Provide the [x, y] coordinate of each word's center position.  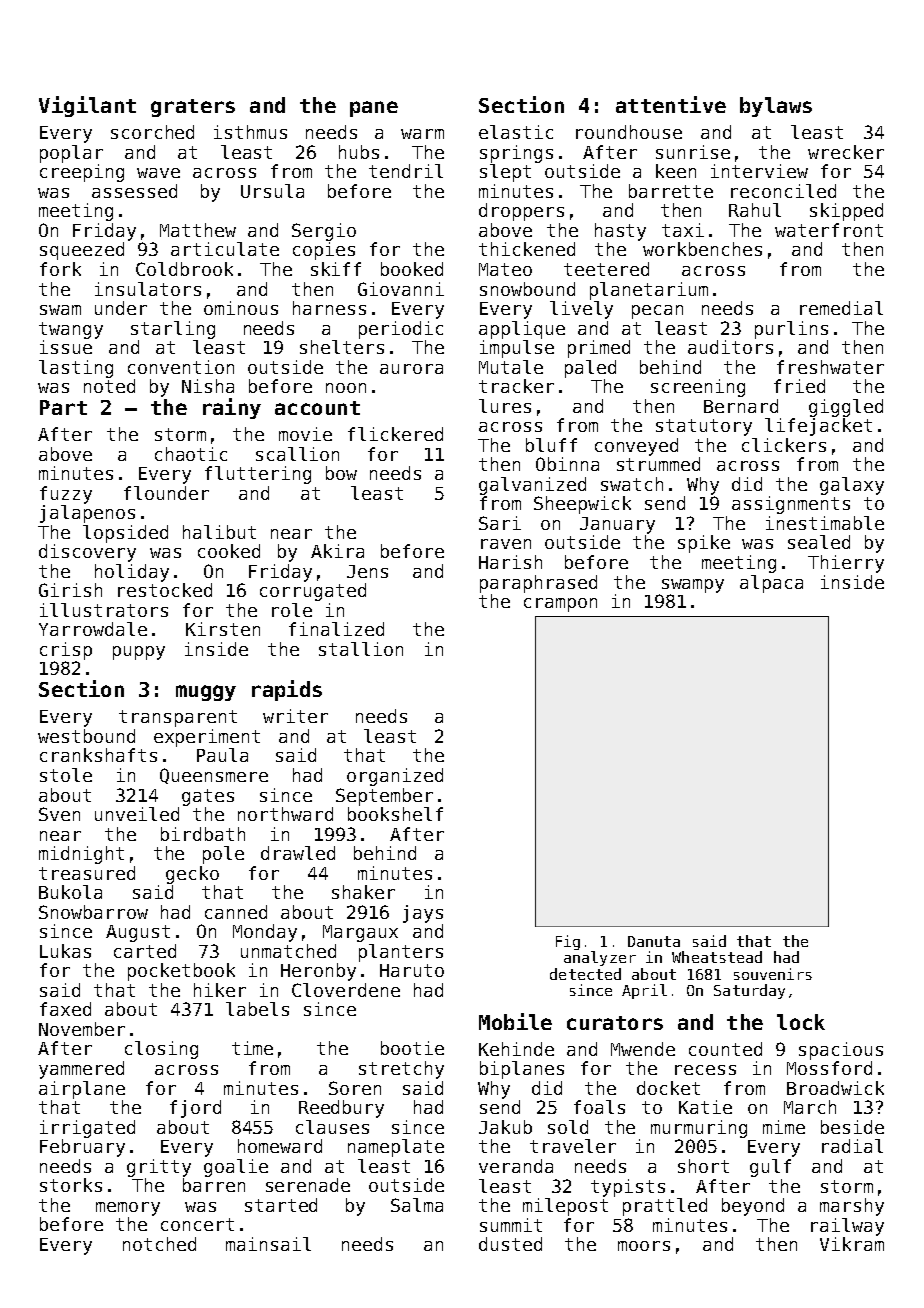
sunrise [693, 152]
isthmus [250, 132]
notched [159, 1244]
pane [374, 109]
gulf [770, 1168]
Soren [355, 1088]
